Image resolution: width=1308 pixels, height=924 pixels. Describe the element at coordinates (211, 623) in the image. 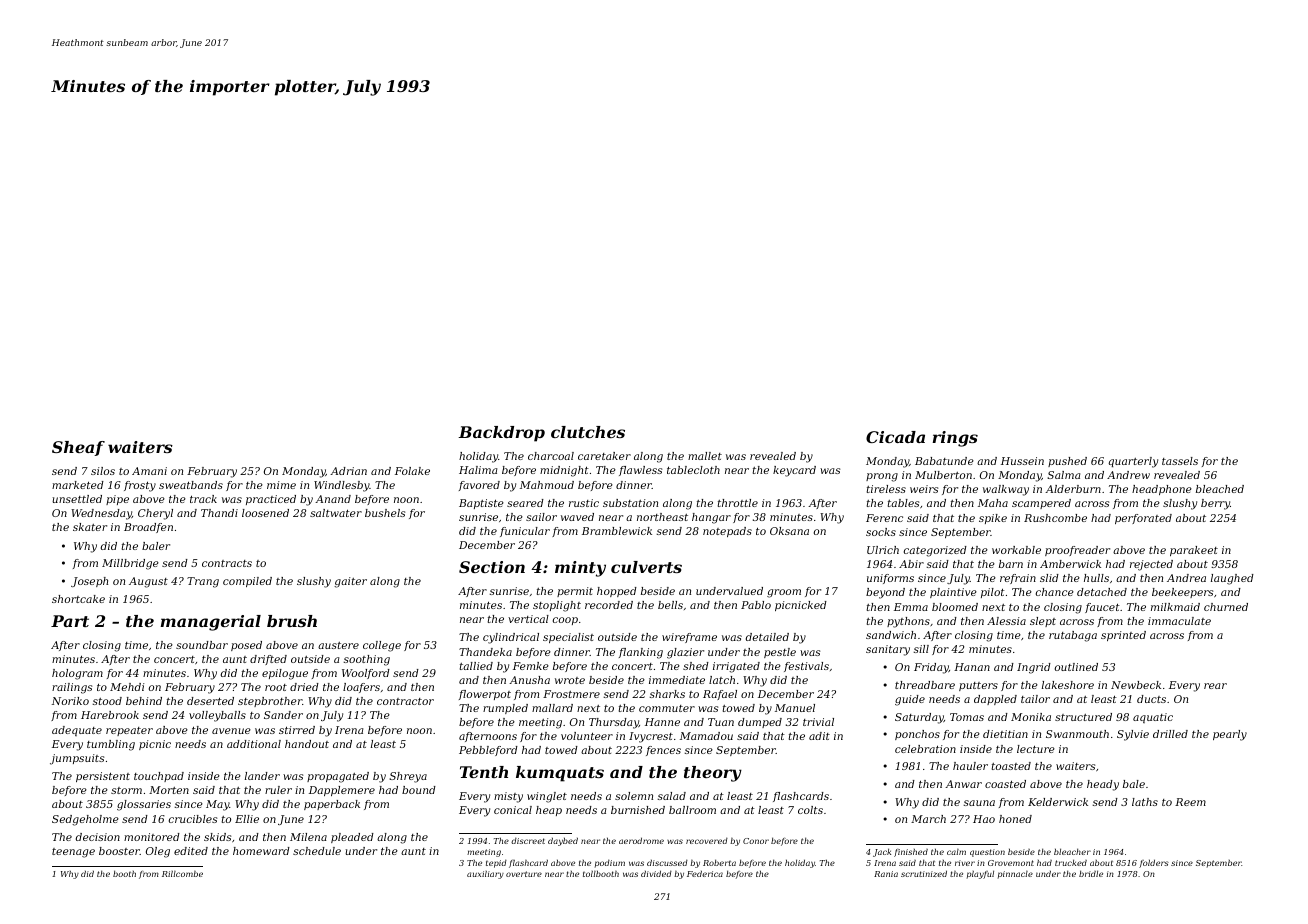

I see `managerial` at that location.
